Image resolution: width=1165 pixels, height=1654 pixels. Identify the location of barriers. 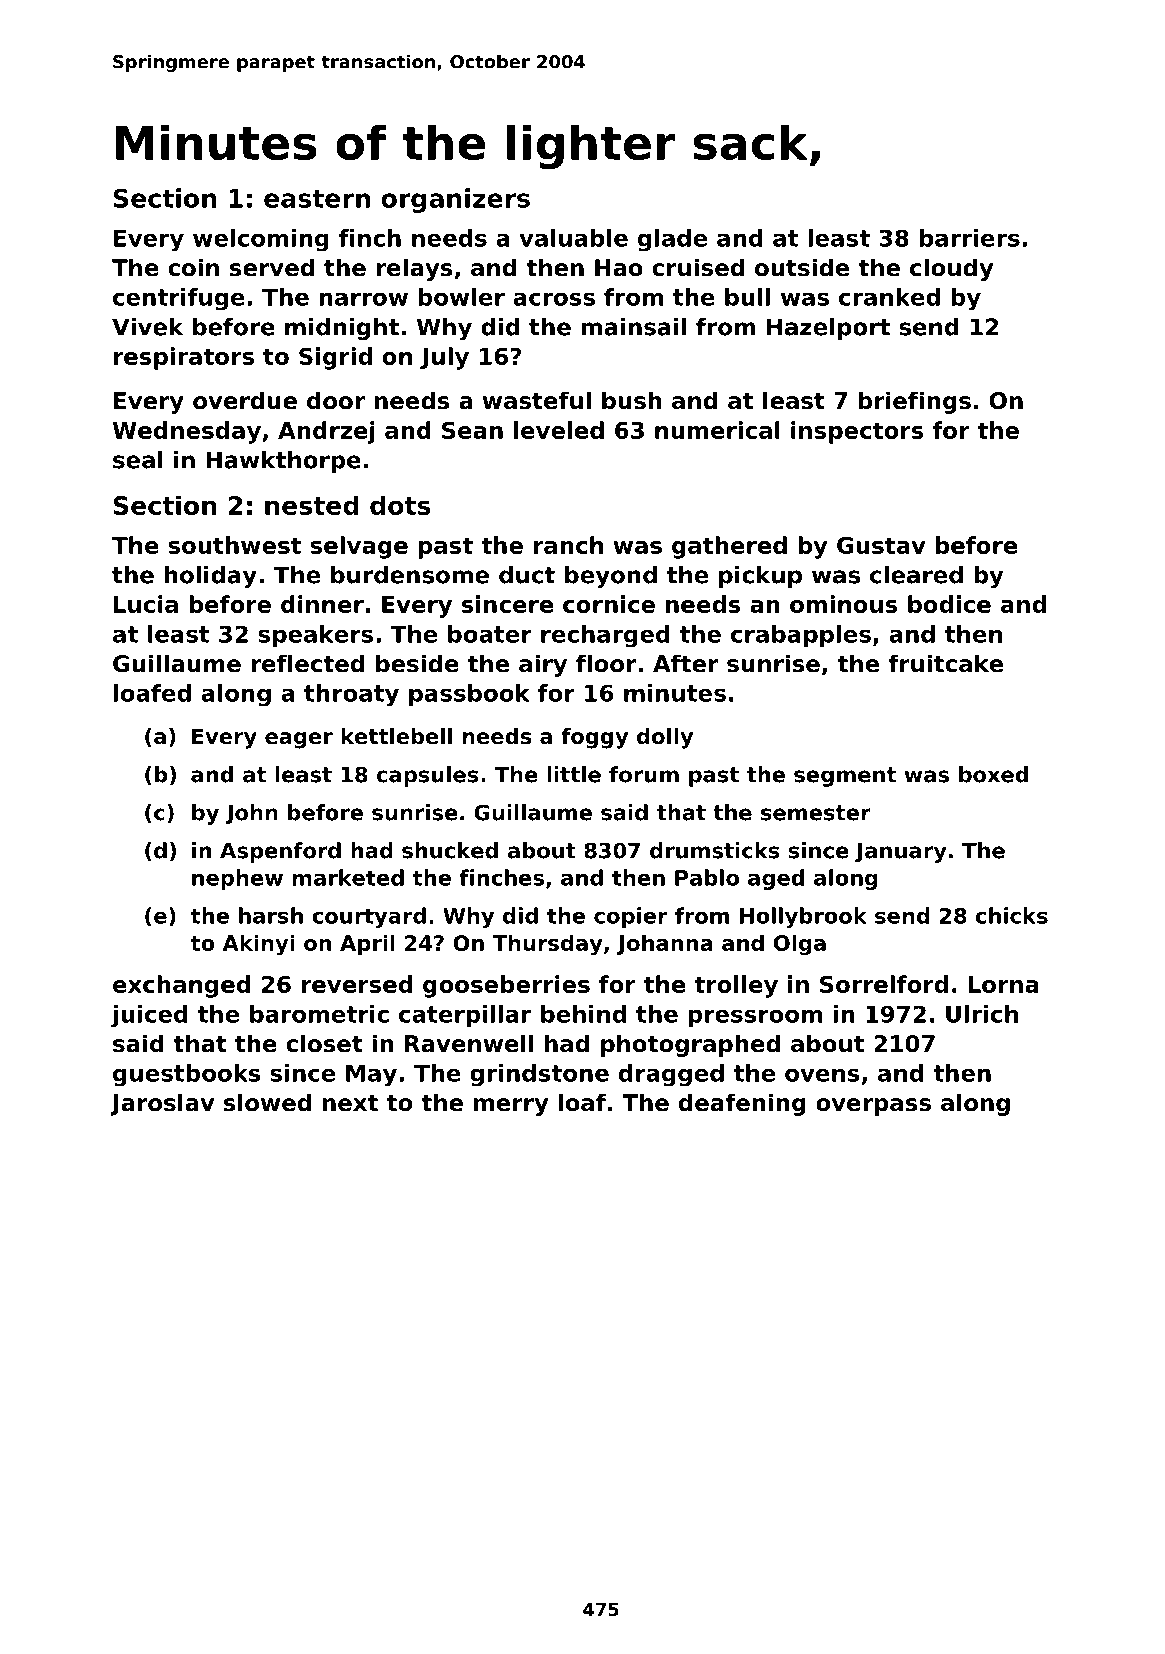
(970, 238).
